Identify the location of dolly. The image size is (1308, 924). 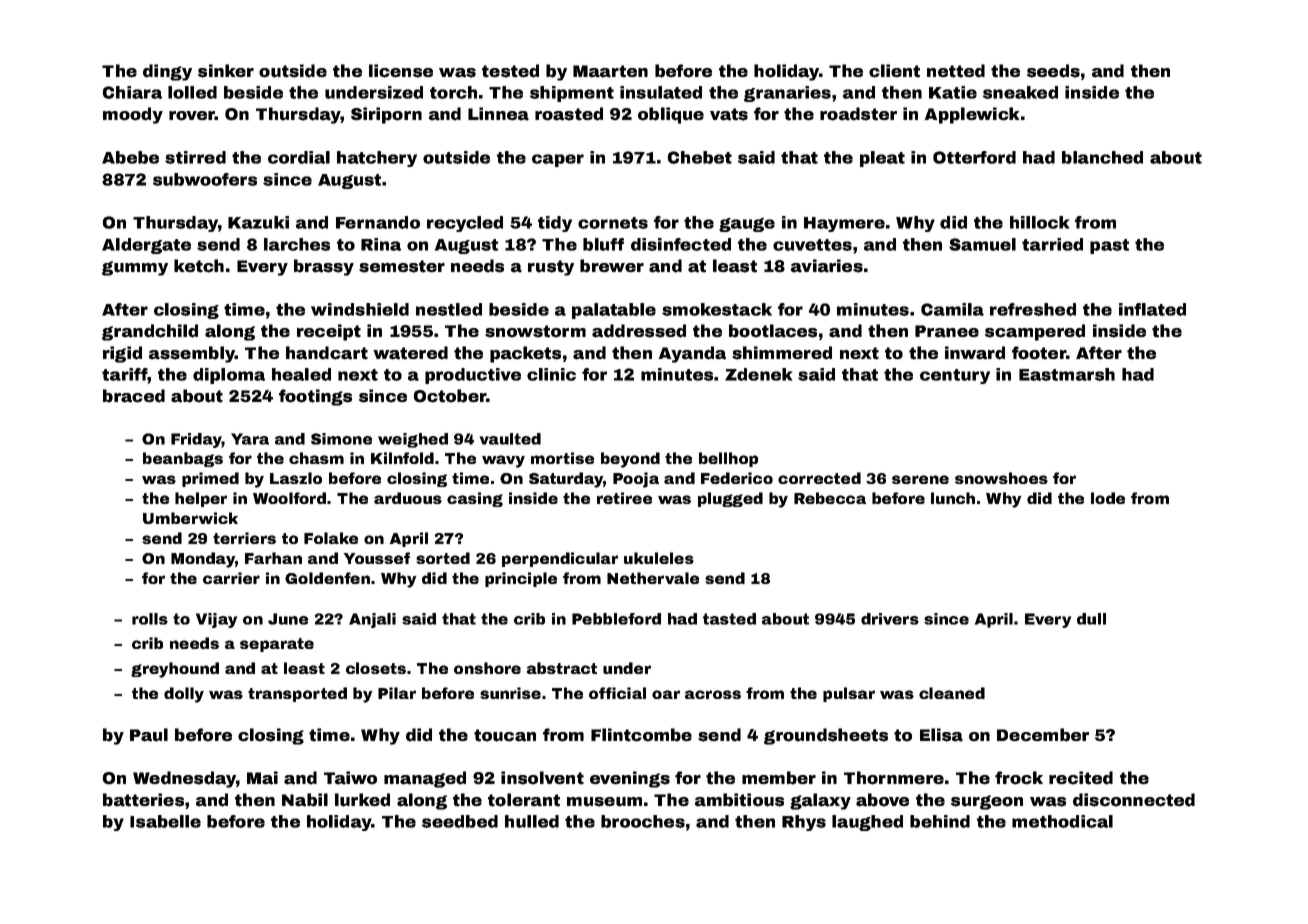
(184, 695).
